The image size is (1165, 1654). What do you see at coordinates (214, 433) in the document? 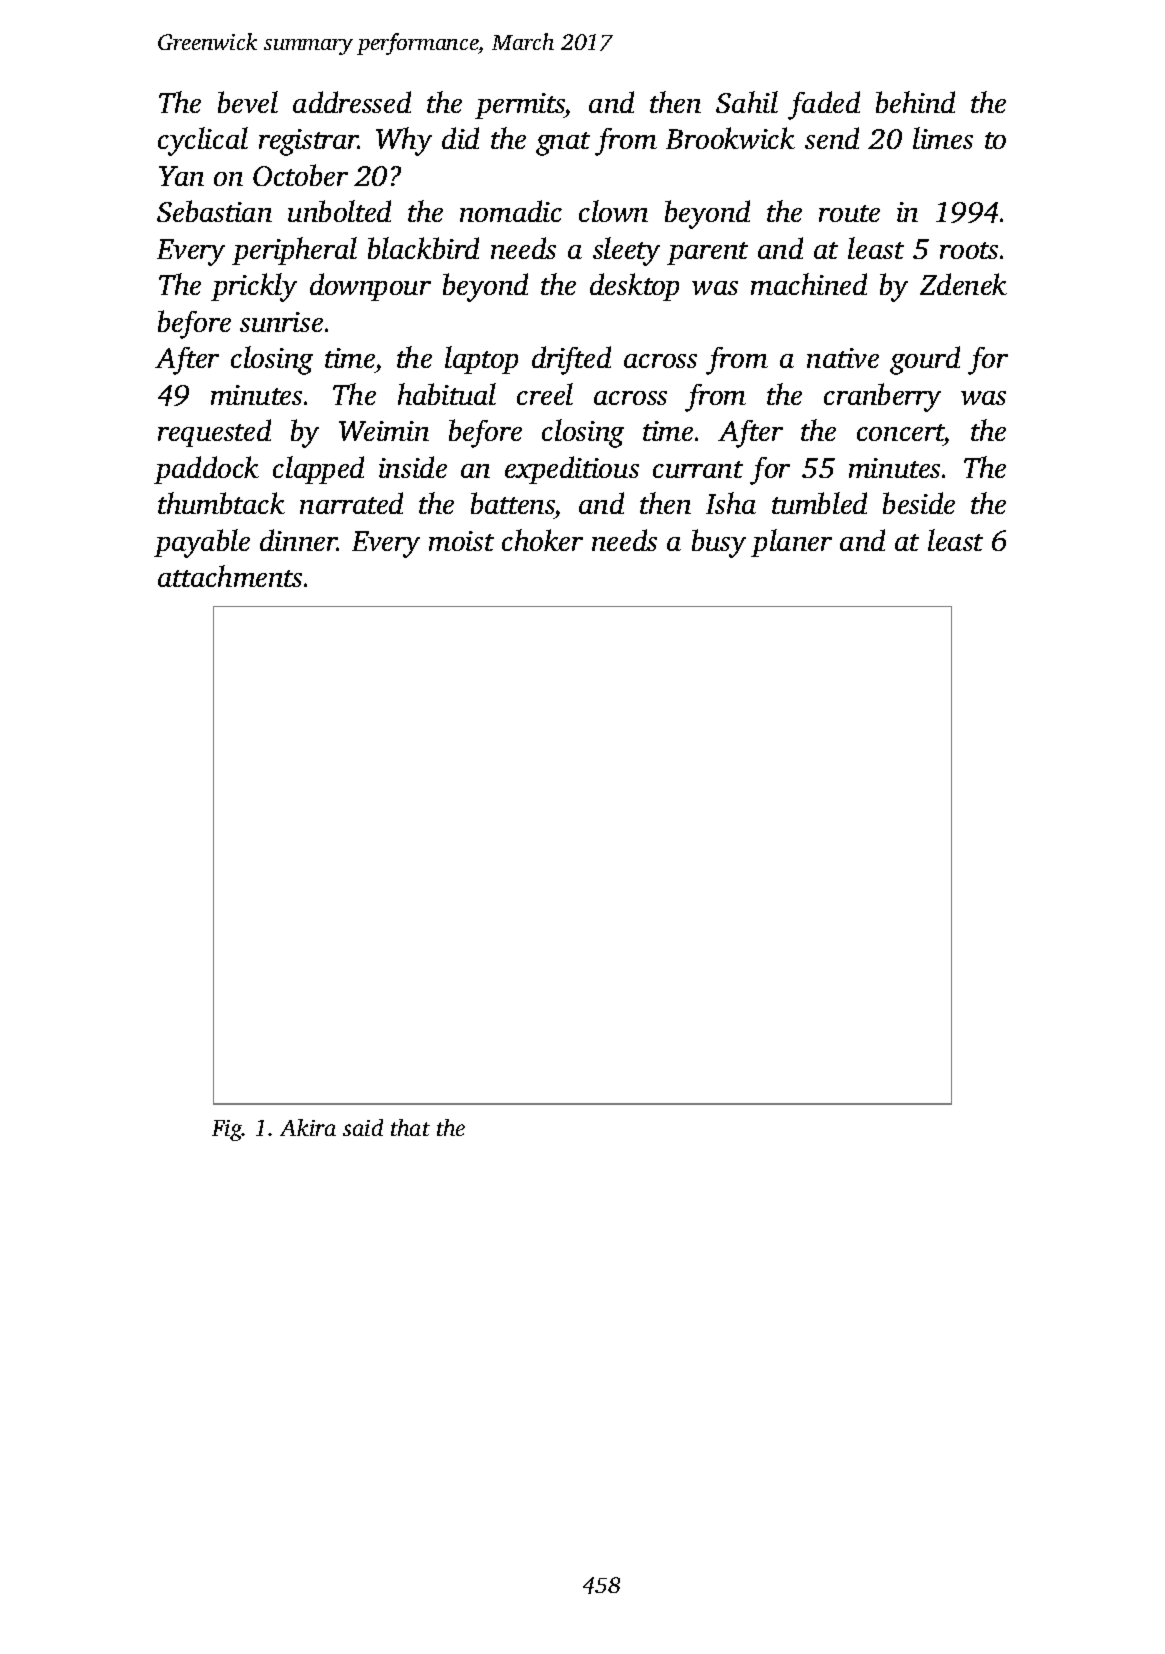
I see `requested` at bounding box center [214, 433].
